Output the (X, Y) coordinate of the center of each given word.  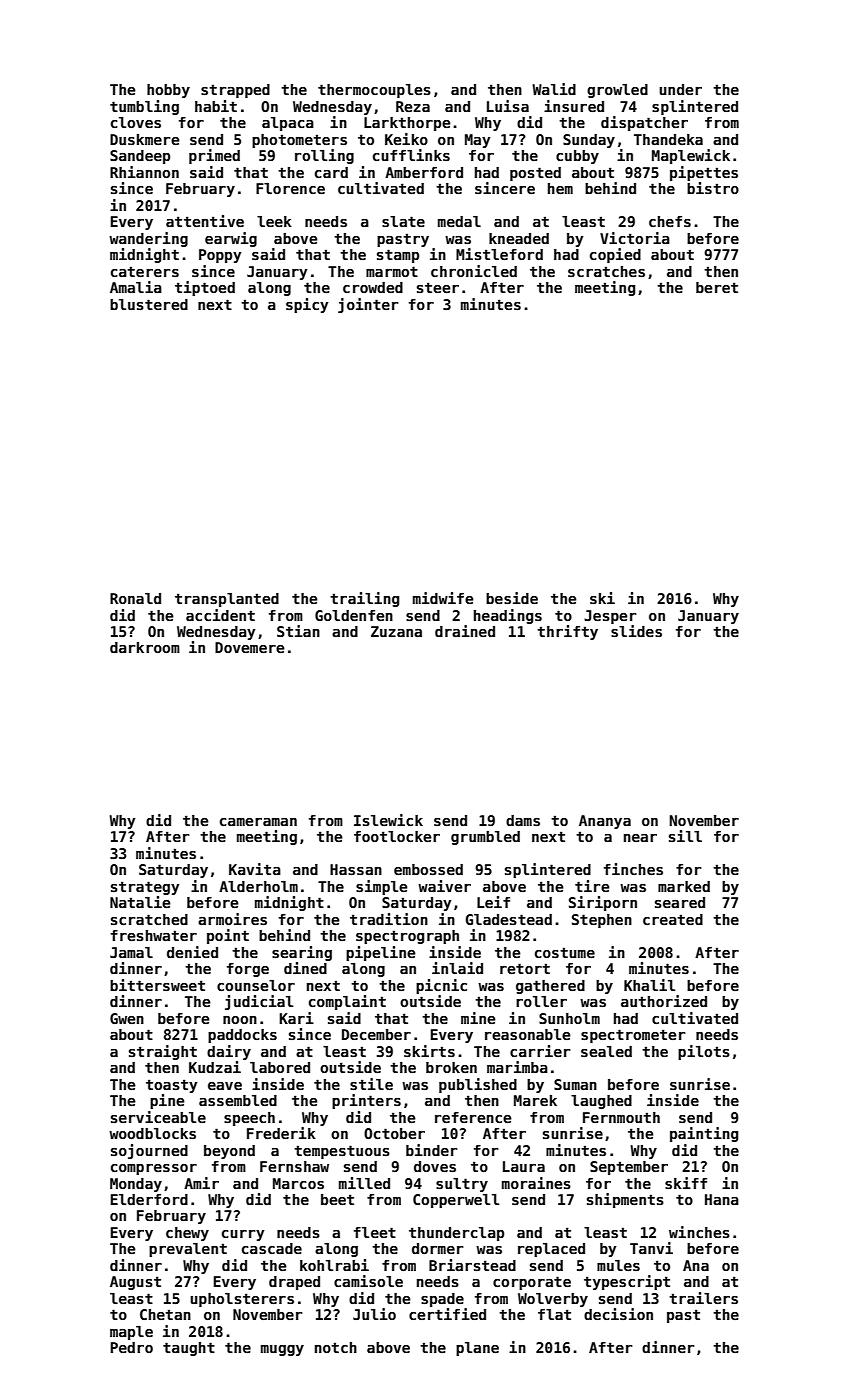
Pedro (131, 1347)
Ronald (135, 598)
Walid (554, 89)
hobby (168, 91)
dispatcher (644, 123)
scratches (606, 271)
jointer (368, 305)
